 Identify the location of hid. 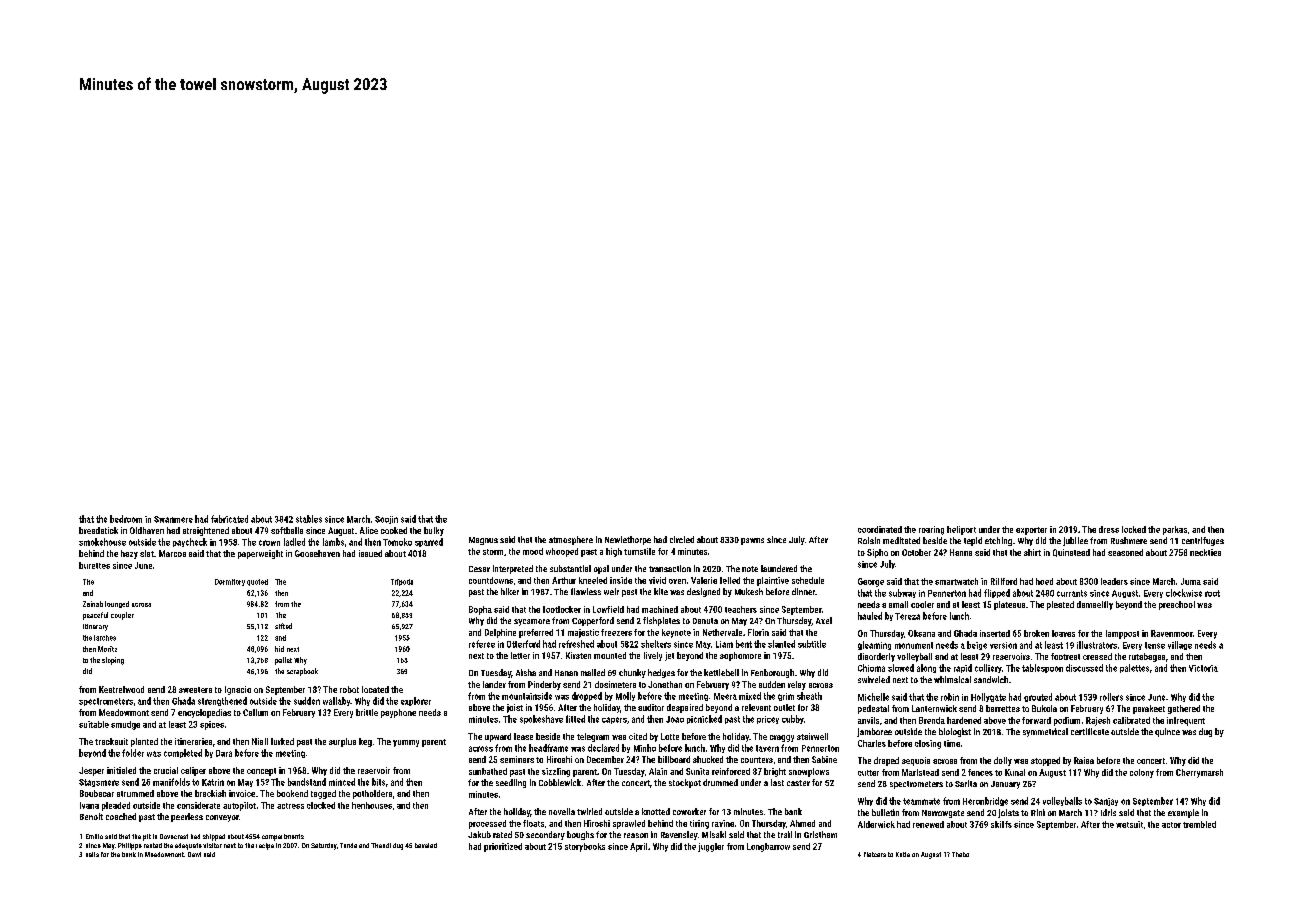
(279, 649).
